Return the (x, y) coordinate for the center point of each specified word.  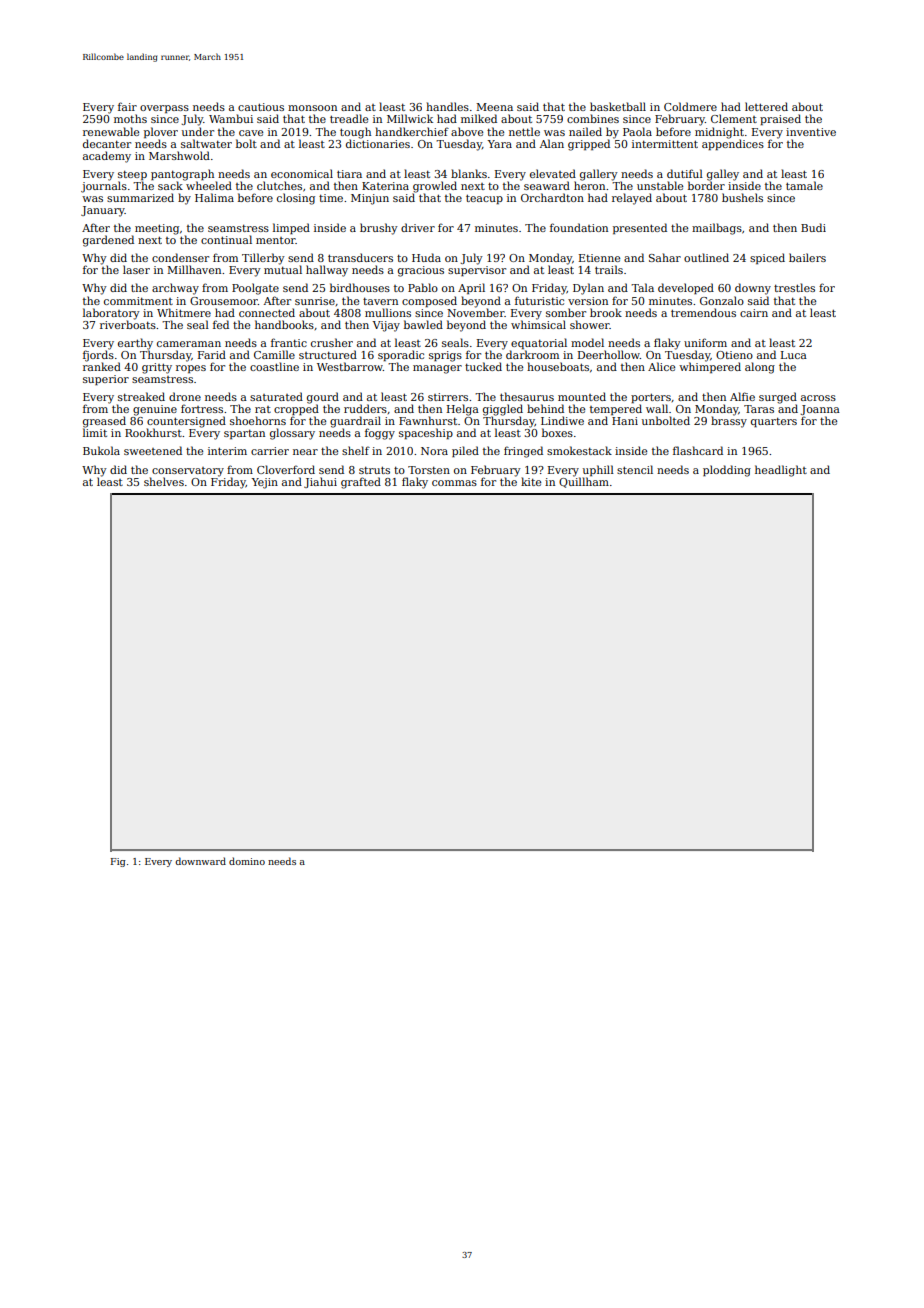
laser (136, 269)
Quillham (584, 482)
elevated (553, 173)
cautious (261, 107)
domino (247, 861)
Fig (118, 862)
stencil (635, 469)
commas (454, 483)
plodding (727, 471)
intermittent (665, 144)
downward (200, 861)
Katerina (385, 186)
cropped (296, 409)
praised (780, 119)
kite (531, 481)
